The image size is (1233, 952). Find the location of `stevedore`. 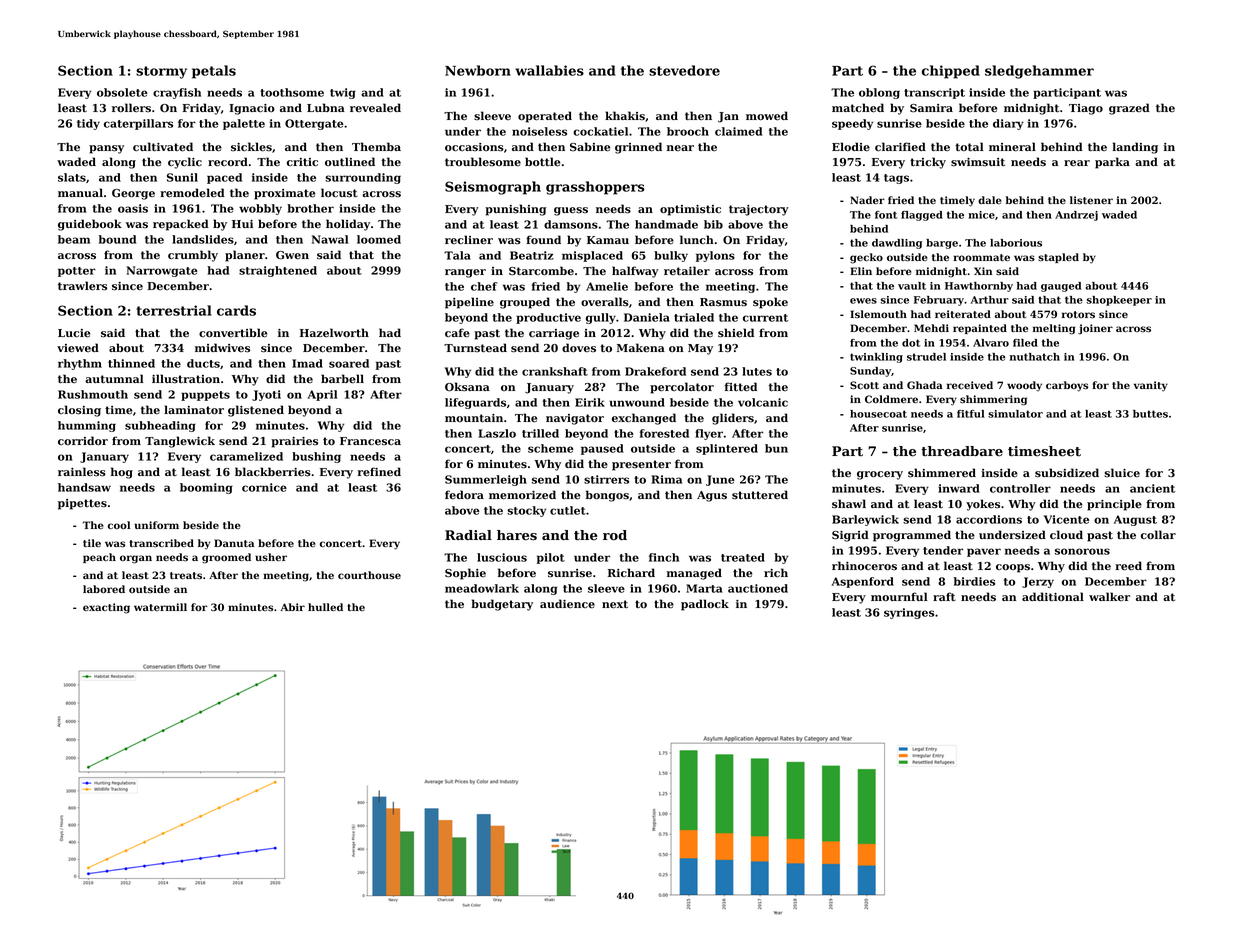

stevedore is located at coordinates (684, 70).
